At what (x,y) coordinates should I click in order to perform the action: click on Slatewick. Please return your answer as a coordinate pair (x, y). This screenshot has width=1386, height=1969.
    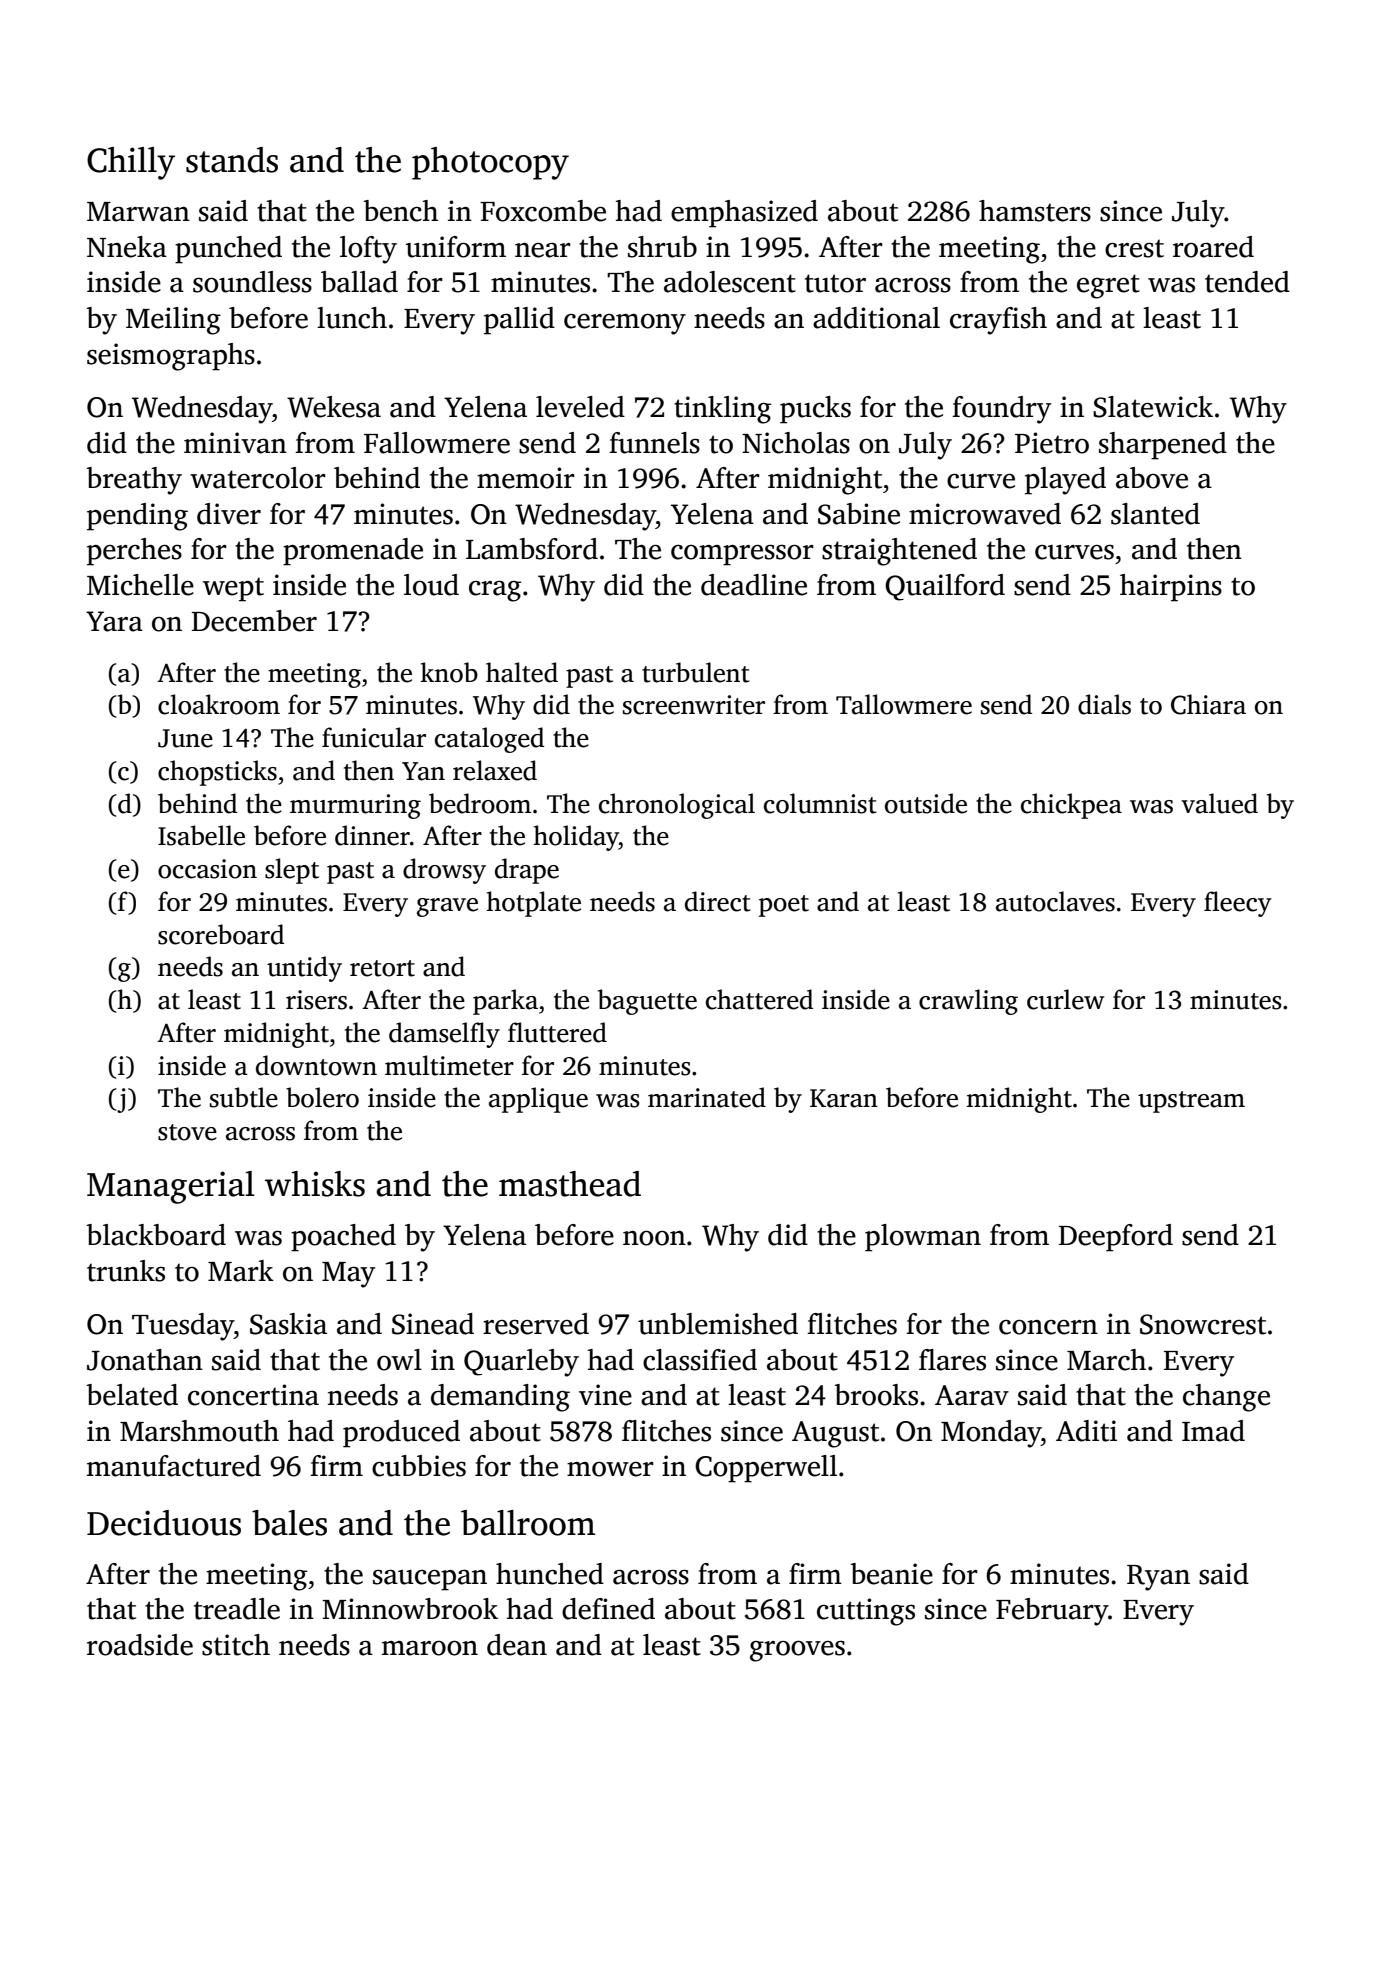
    Looking at the image, I should click on (1153, 407).
